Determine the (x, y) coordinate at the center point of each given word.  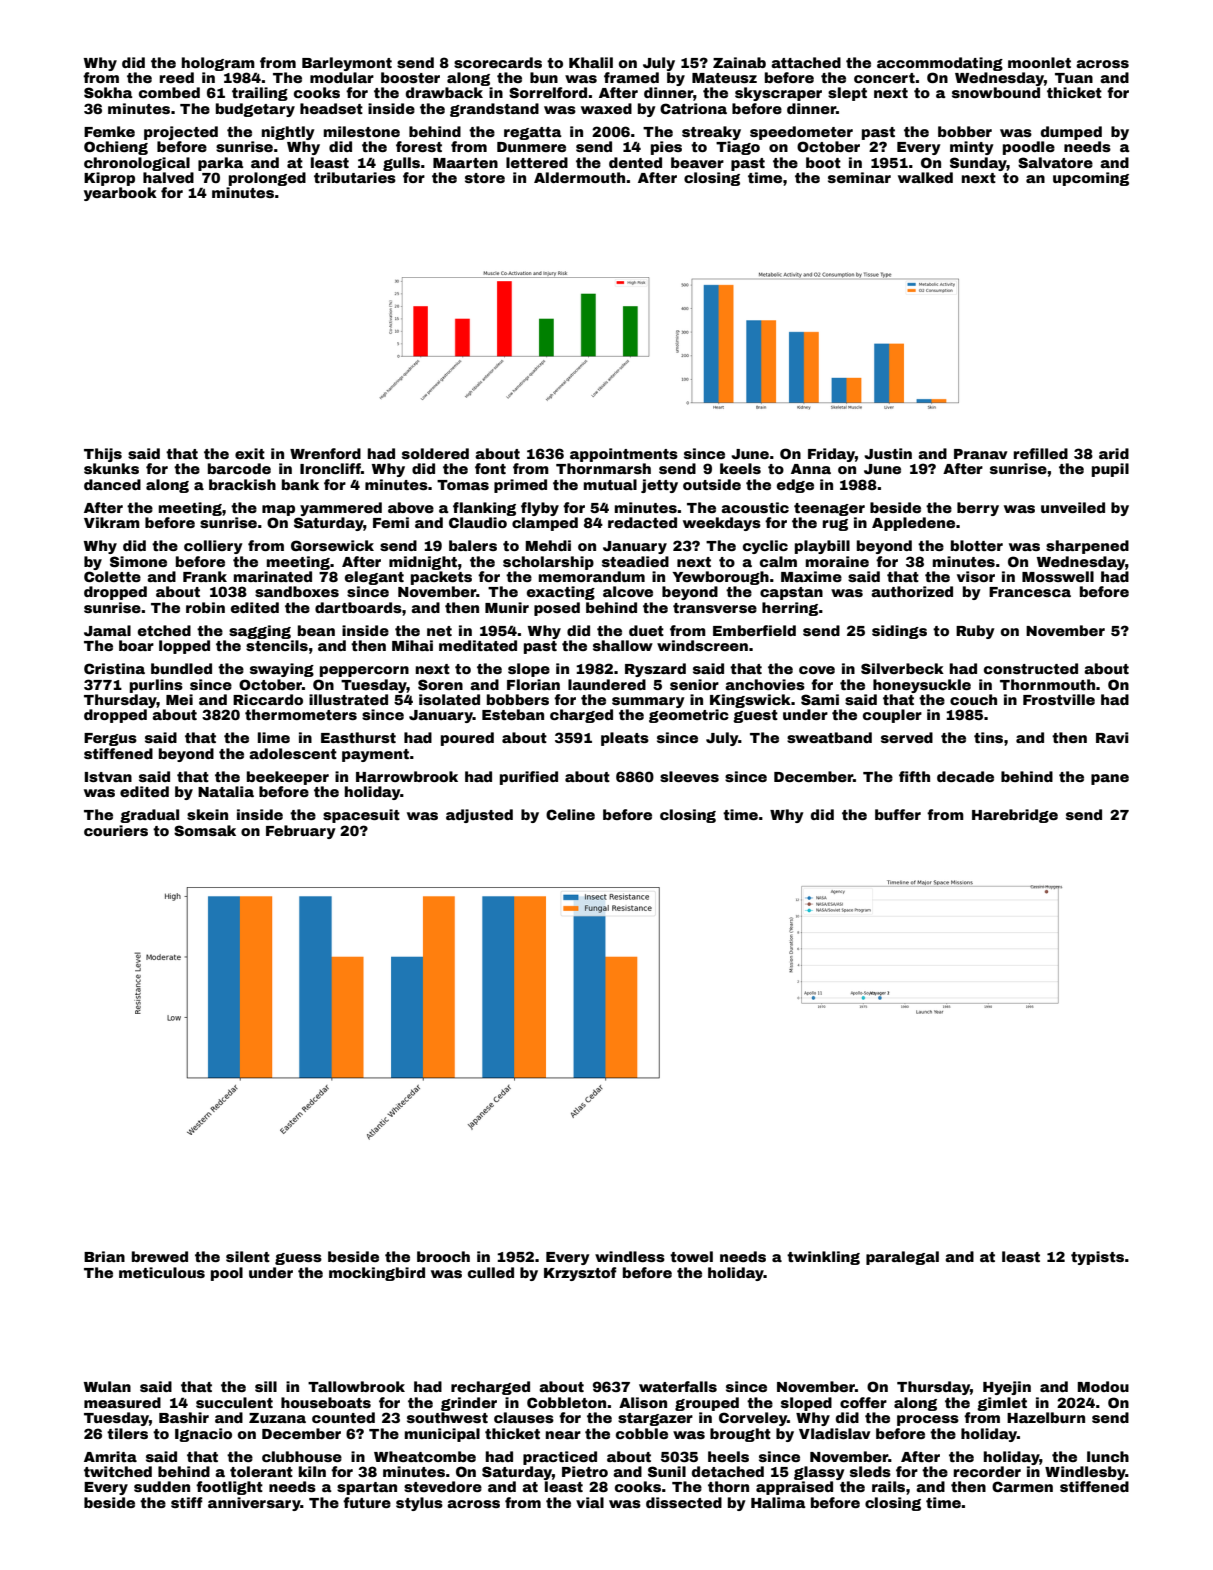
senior (694, 684)
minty (972, 148)
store (485, 178)
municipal (442, 1435)
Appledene (913, 524)
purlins (156, 686)
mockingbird (377, 1274)
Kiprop (109, 179)
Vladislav (835, 1433)
